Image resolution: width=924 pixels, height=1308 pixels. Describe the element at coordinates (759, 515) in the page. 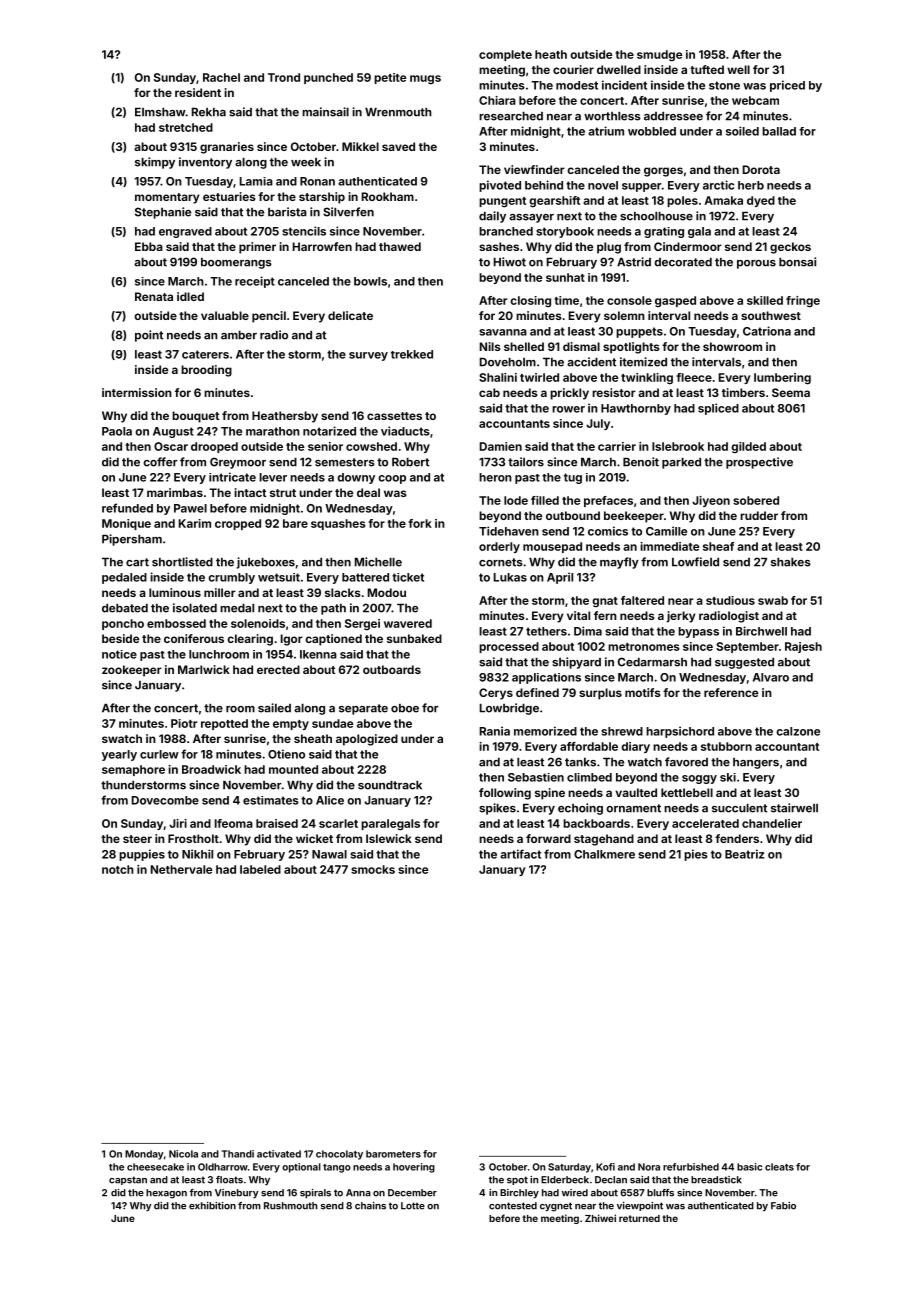

I see `rudder` at that location.
